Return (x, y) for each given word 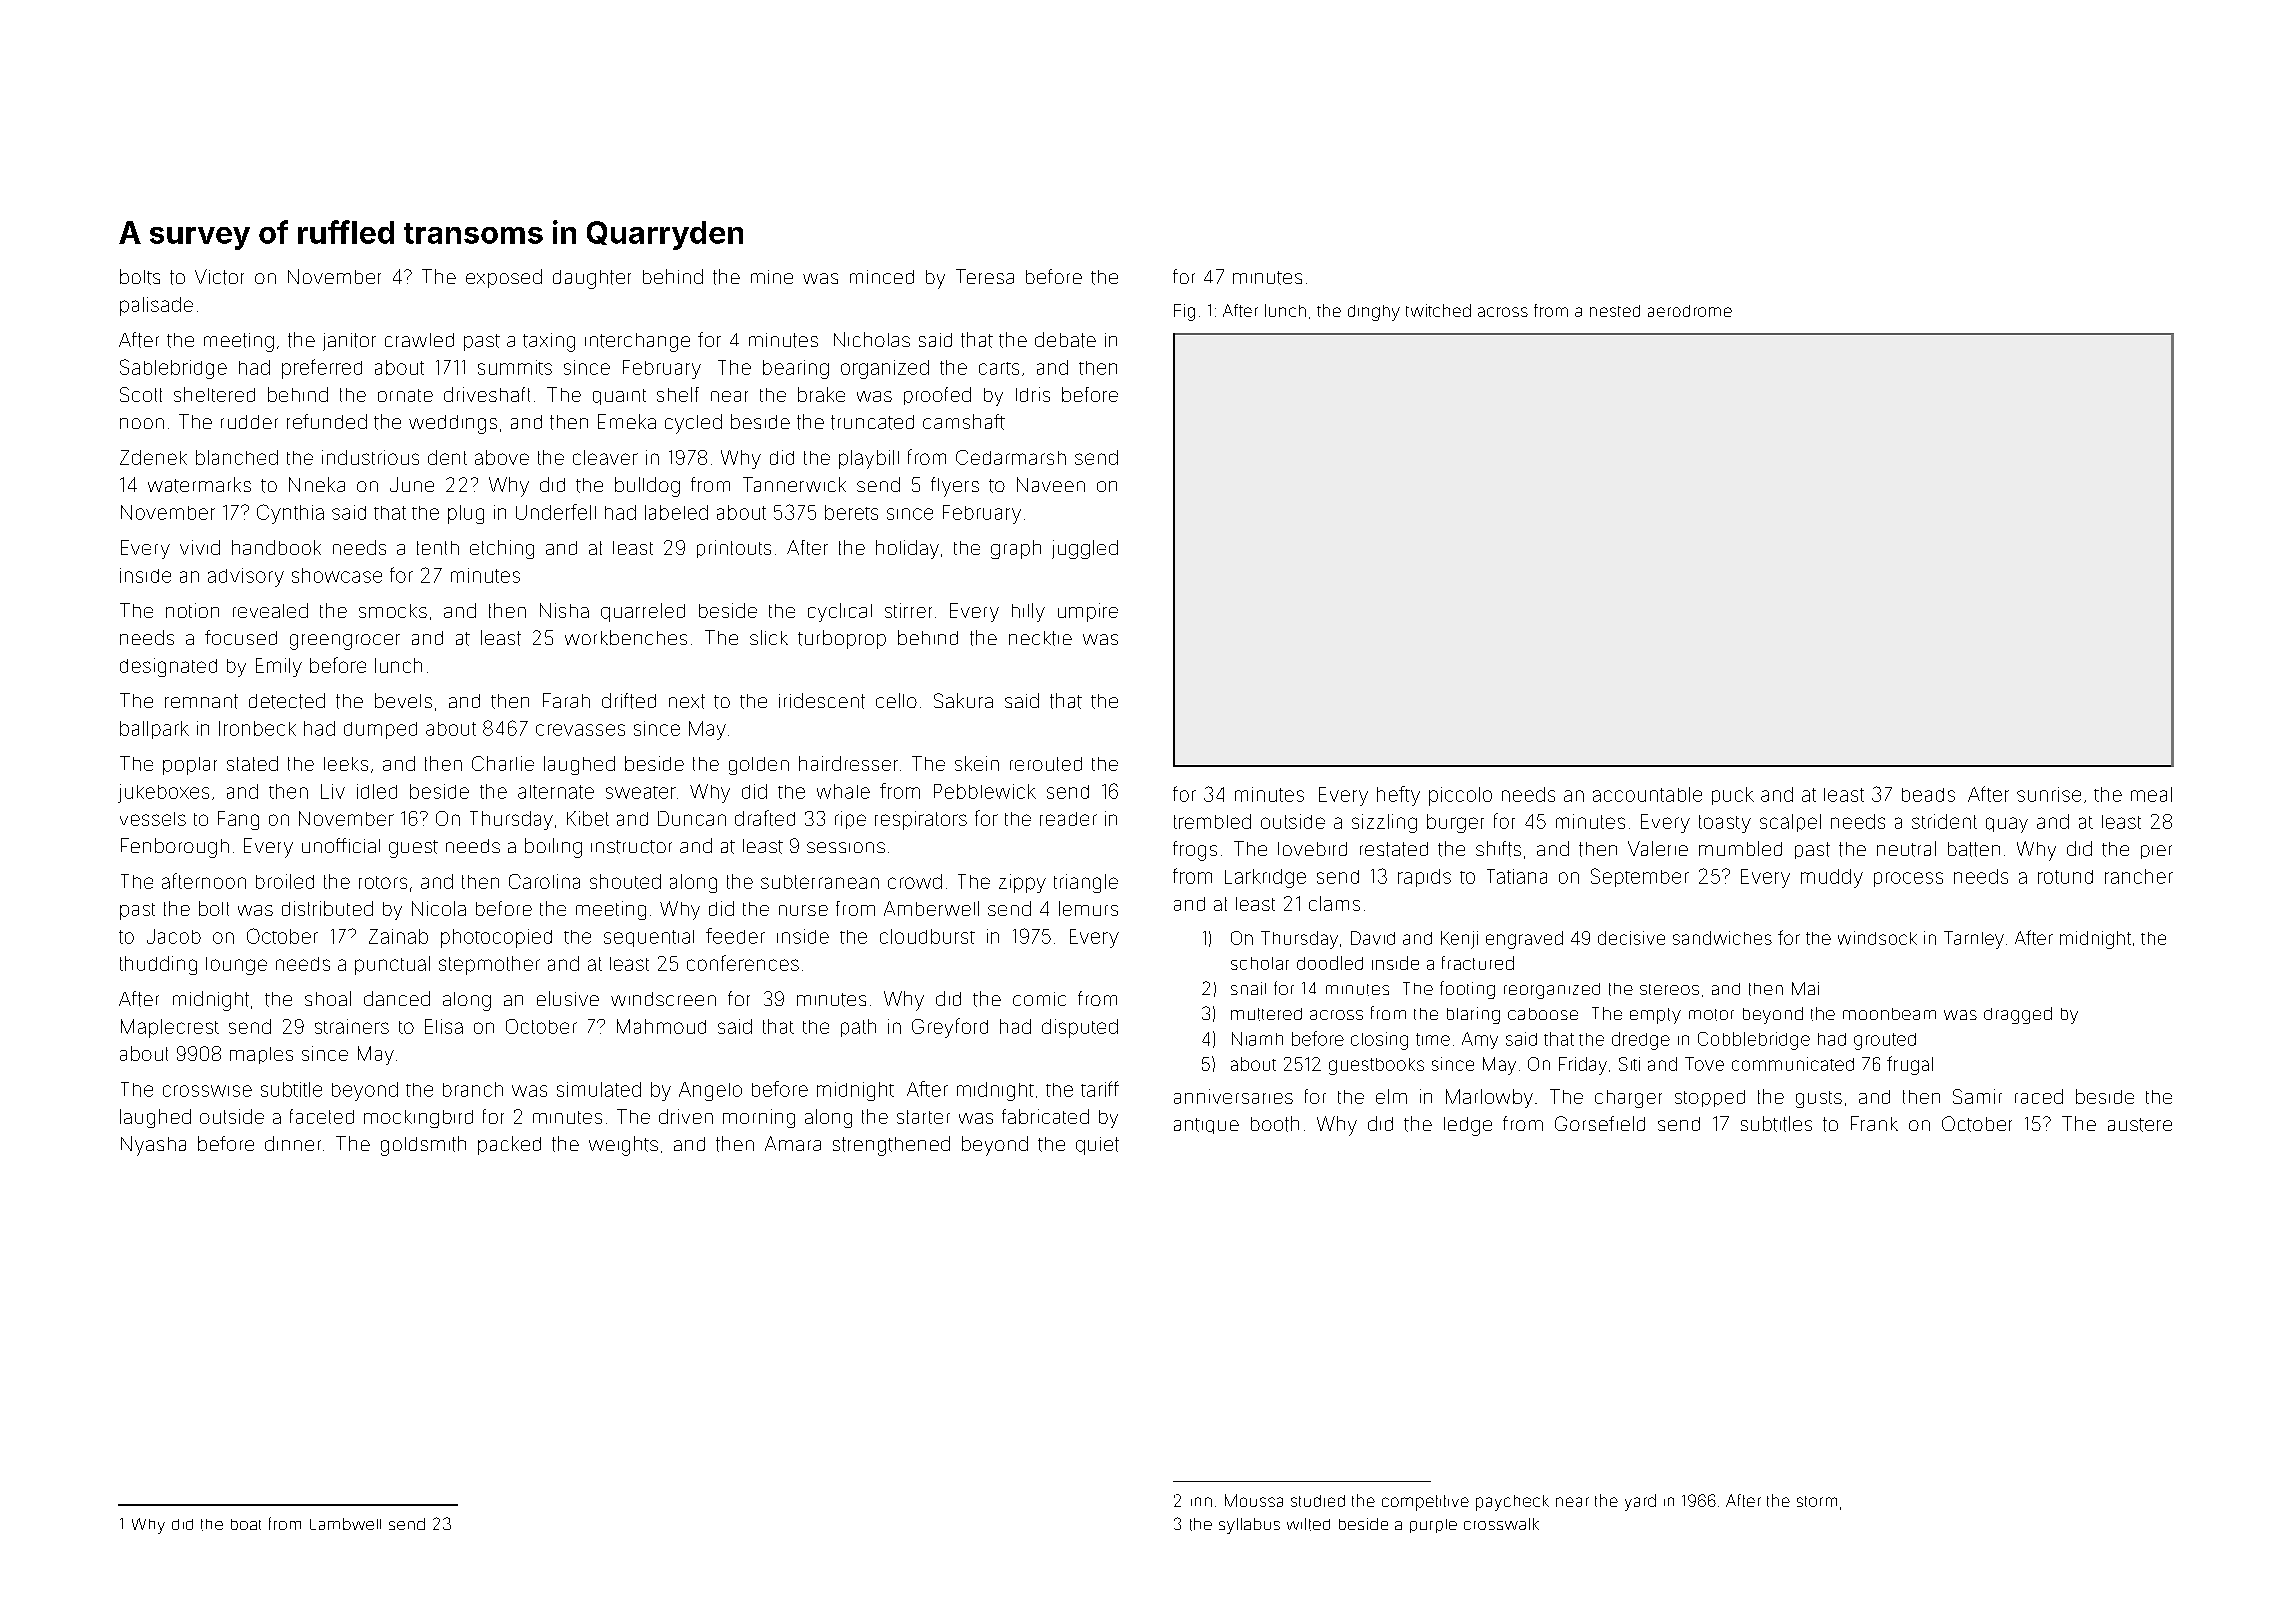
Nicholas (872, 339)
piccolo (1460, 796)
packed (509, 1145)
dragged (2018, 1015)
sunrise (2049, 794)
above (502, 457)
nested (1615, 311)
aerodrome (1690, 311)
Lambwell (345, 1524)
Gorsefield (1600, 1123)
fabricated (1045, 1116)
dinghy (1374, 313)
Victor (219, 277)
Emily (279, 667)
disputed (1080, 1028)
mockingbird (418, 1119)
